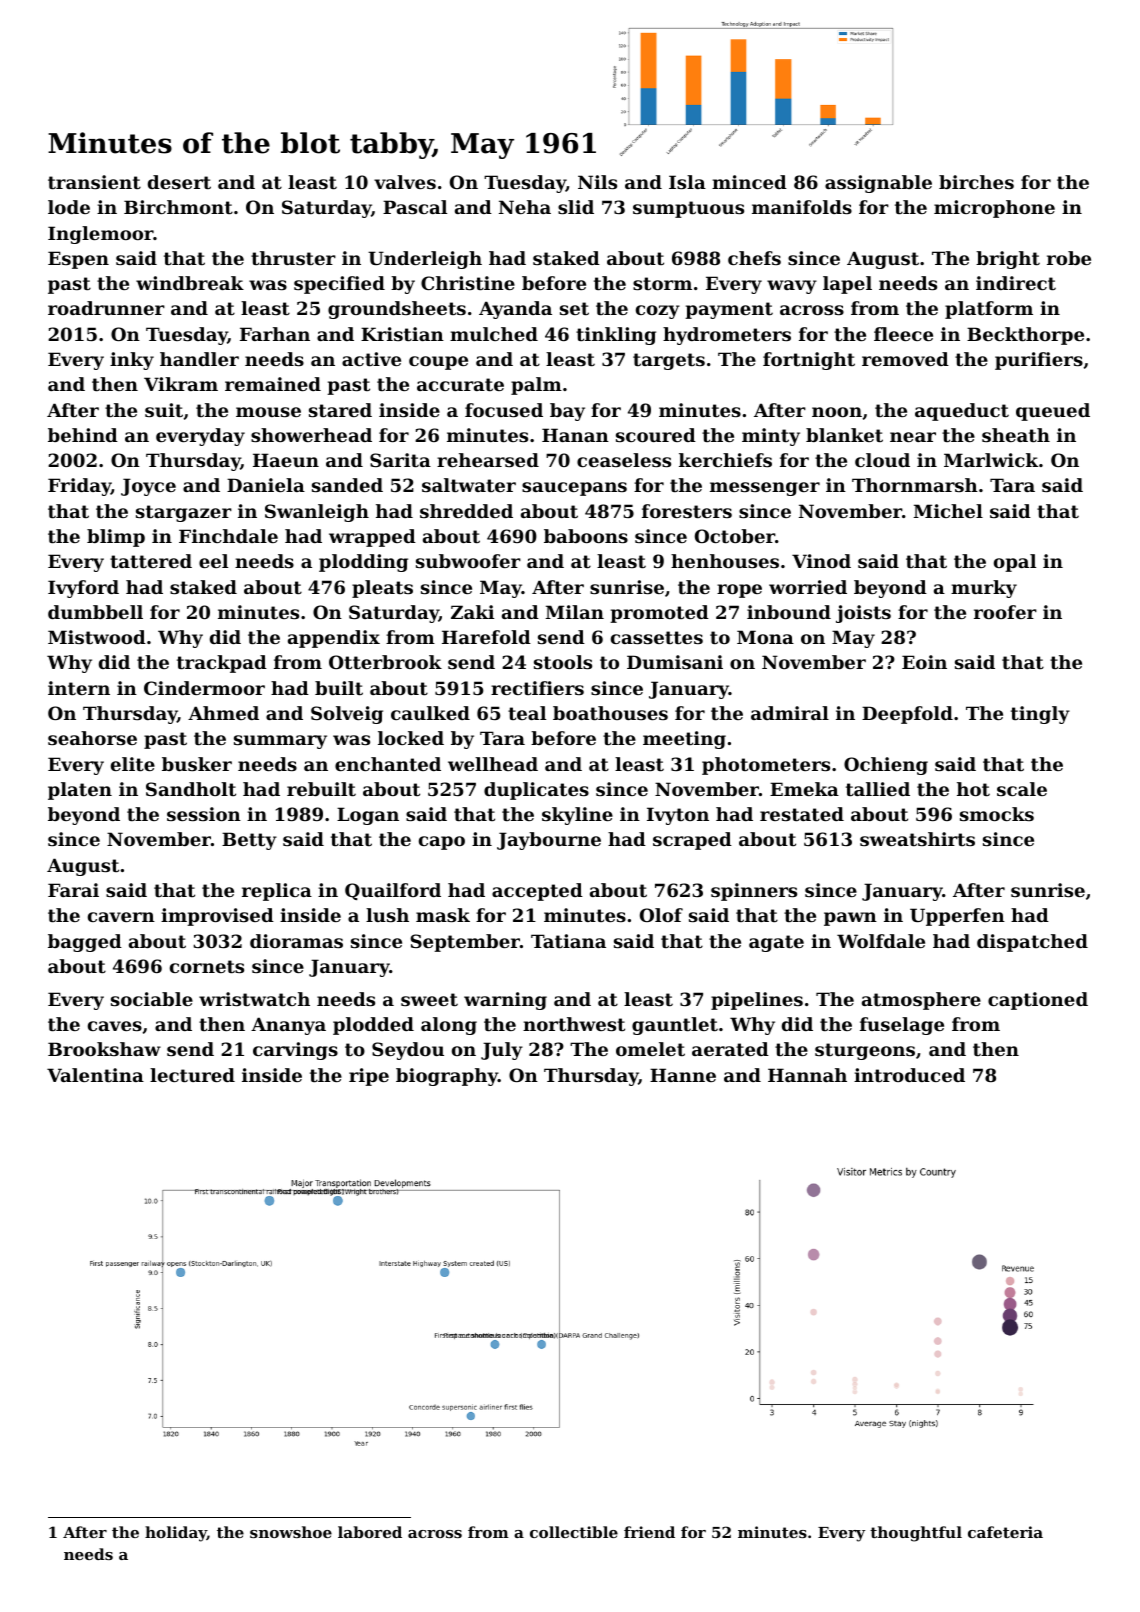  Describe the element at coordinates (669, 361) in the screenshot. I see `targets` at that location.
